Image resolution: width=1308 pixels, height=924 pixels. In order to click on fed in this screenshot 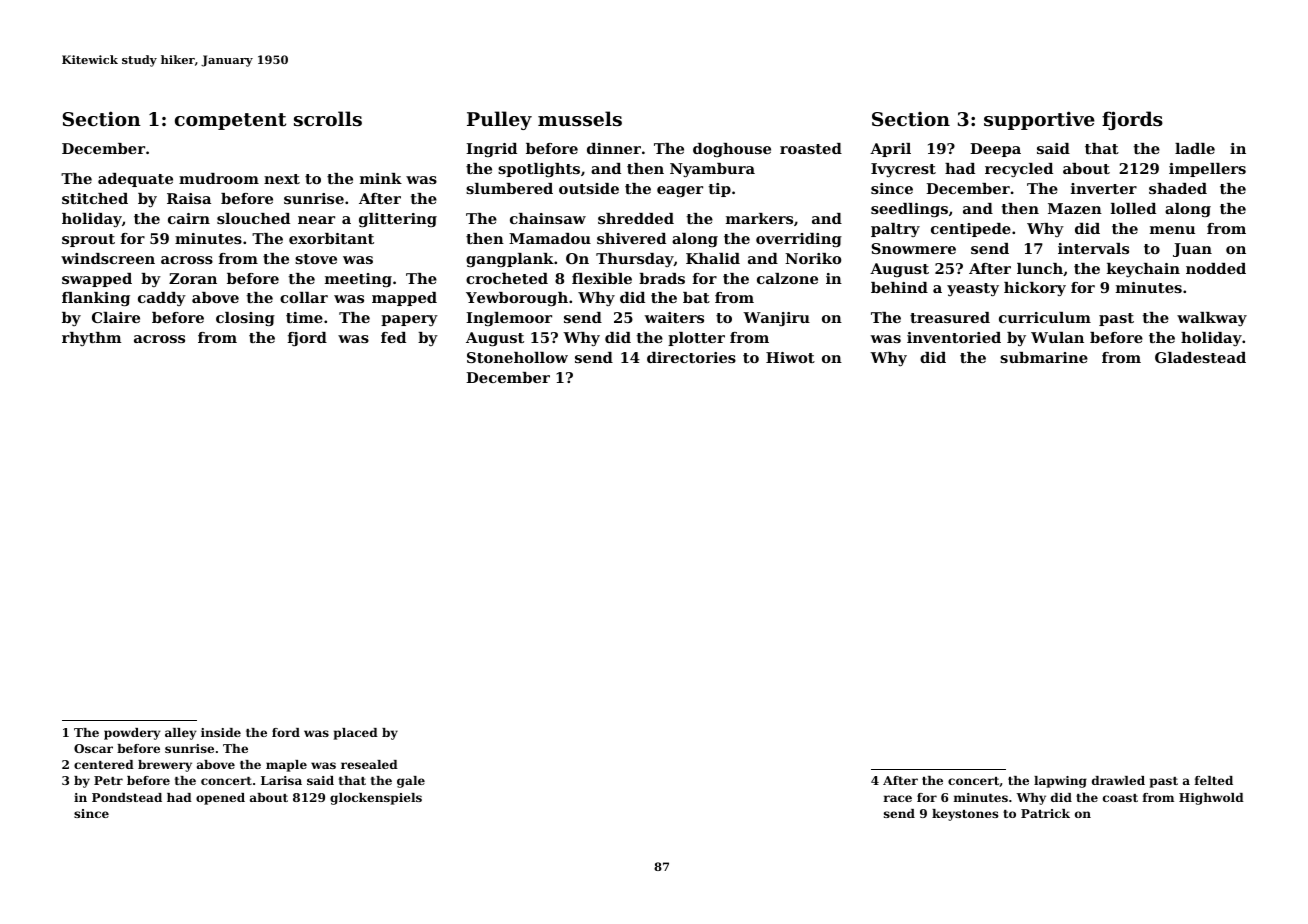, I will do `click(393, 337)`.
